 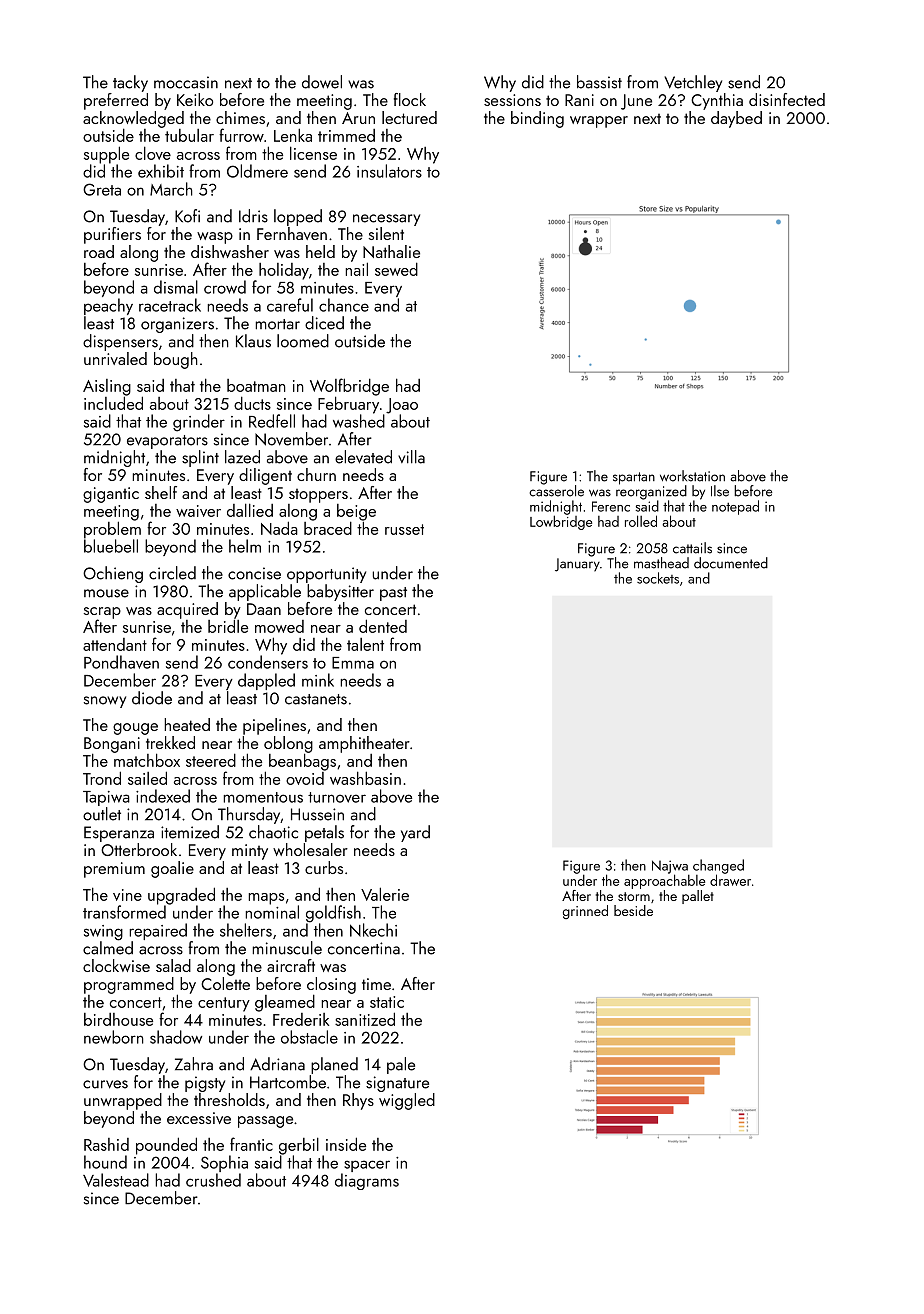 I want to click on changed, so click(x=718, y=866).
